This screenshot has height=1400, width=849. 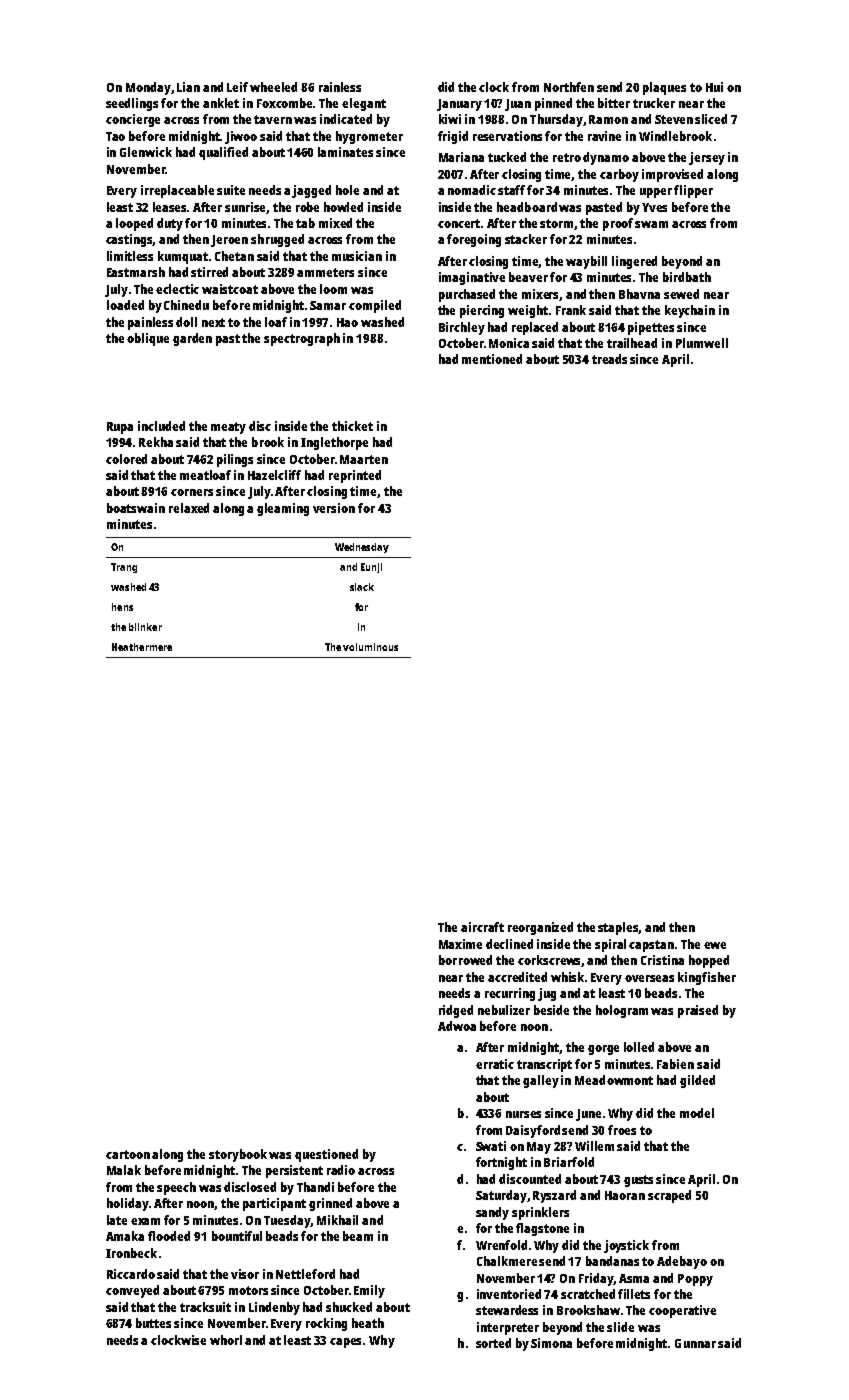 What do you see at coordinates (335, 223) in the screenshot?
I see `mixed` at bounding box center [335, 223].
